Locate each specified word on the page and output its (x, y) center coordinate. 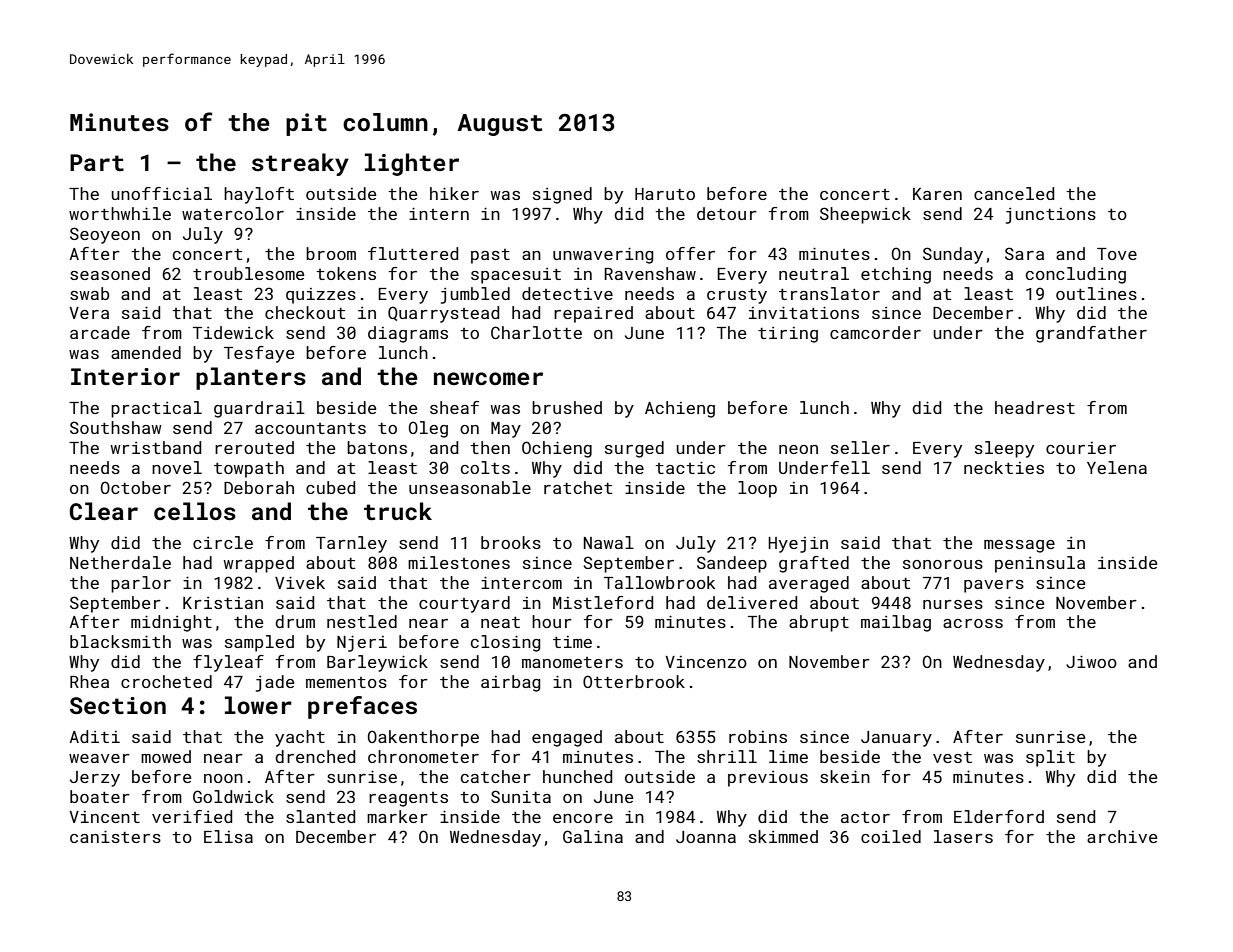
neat (500, 622)
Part (97, 162)
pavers (994, 586)
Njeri (362, 643)
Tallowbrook (659, 582)
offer (690, 253)
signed (562, 195)
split (1050, 758)
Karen (937, 194)
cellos (195, 511)
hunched (577, 776)
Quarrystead (443, 314)
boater (100, 796)
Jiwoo (1091, 661)
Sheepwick (865, 215)
